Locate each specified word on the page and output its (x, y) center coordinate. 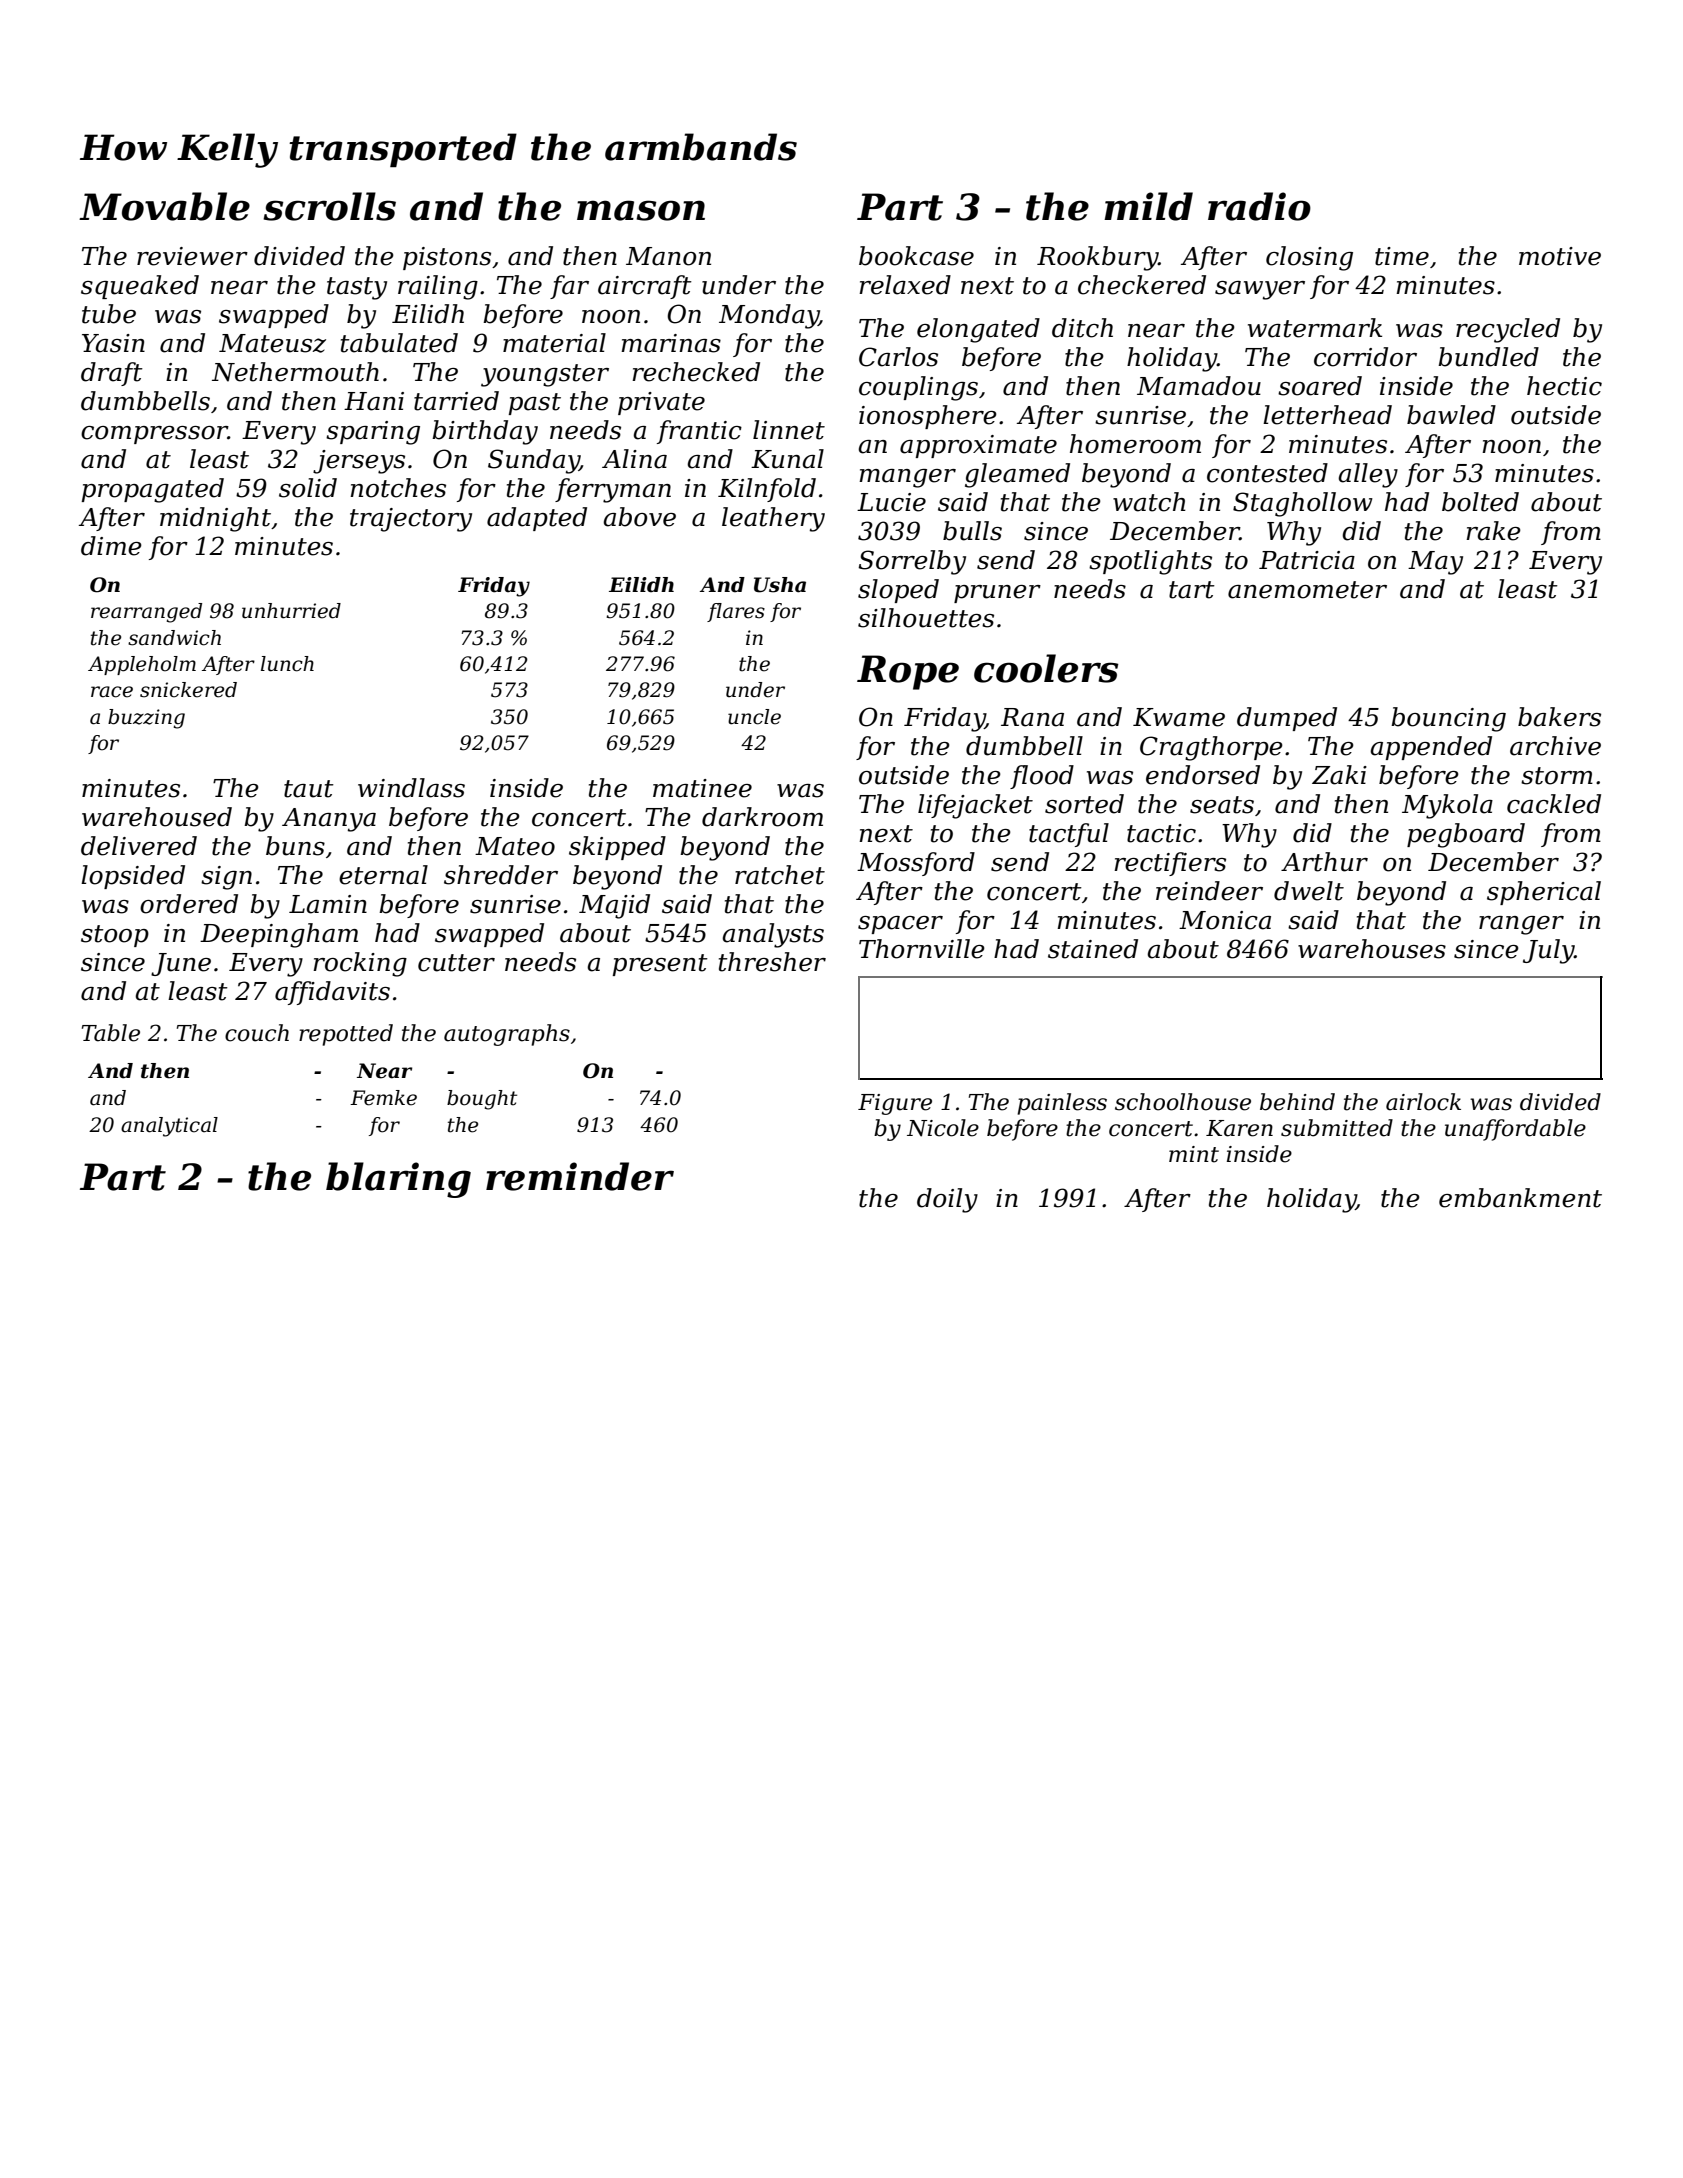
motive (1560, 256)
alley (1368, 475)
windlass (411, 788)
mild (1148, 206)
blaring (398, 1180)
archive (1555, 746)
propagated (153, 490)
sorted (1084, 804)
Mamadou (1199, 386)
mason (641, 210)
